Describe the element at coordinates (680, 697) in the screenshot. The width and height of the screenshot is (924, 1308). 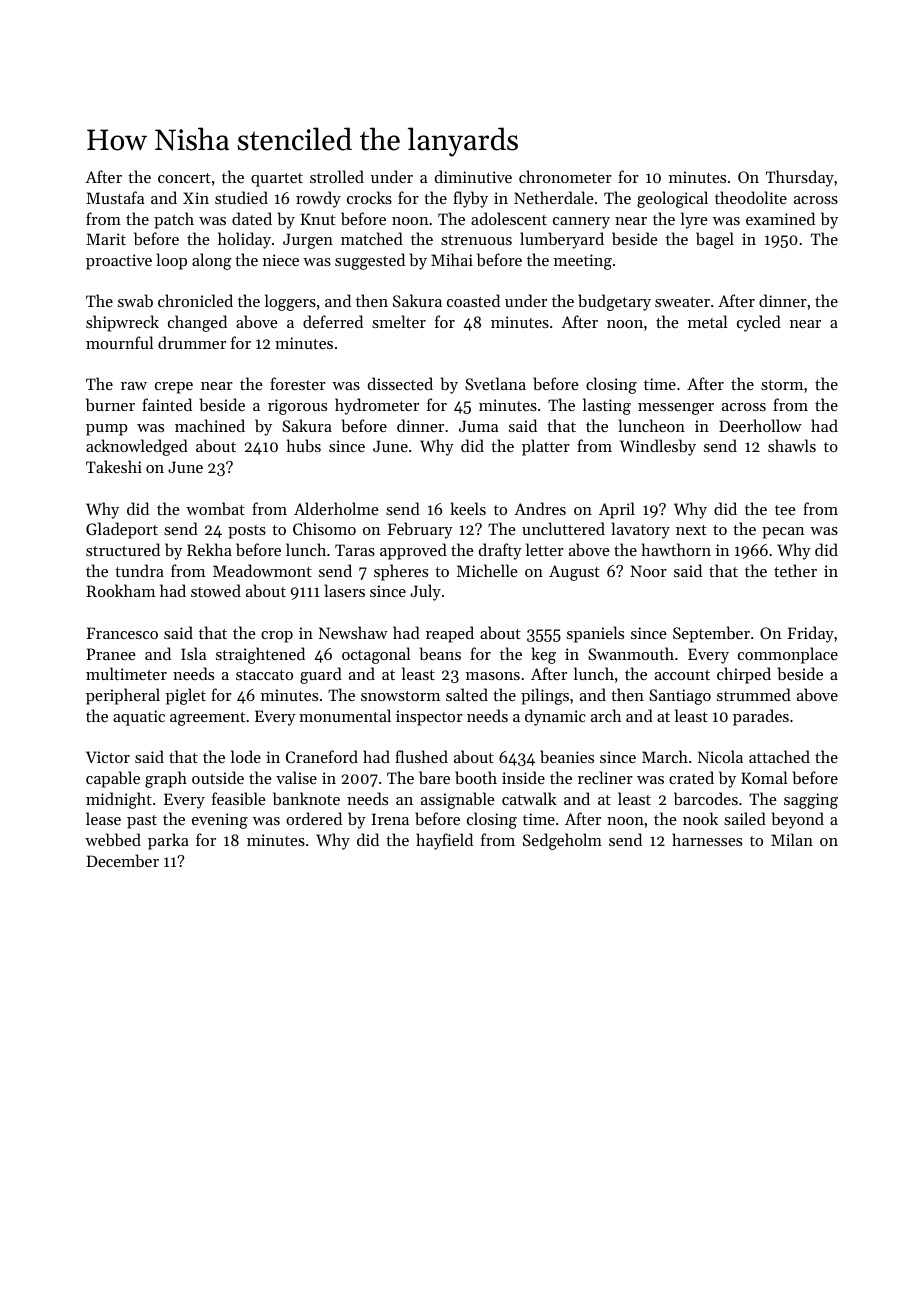
I see `Santiago` at that location.
